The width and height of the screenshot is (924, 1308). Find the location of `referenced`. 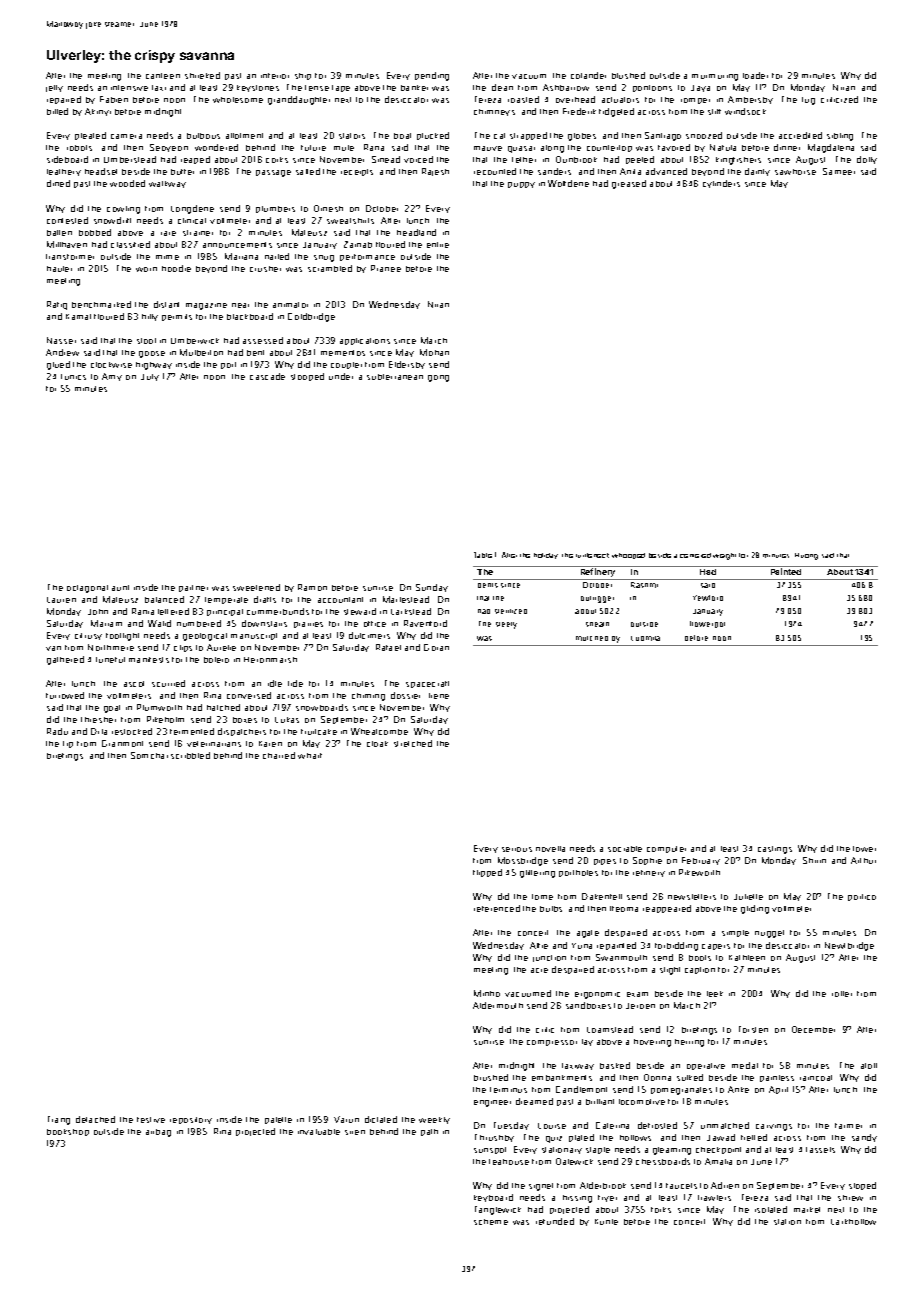

referenced is located at coordinates (497, 908).
